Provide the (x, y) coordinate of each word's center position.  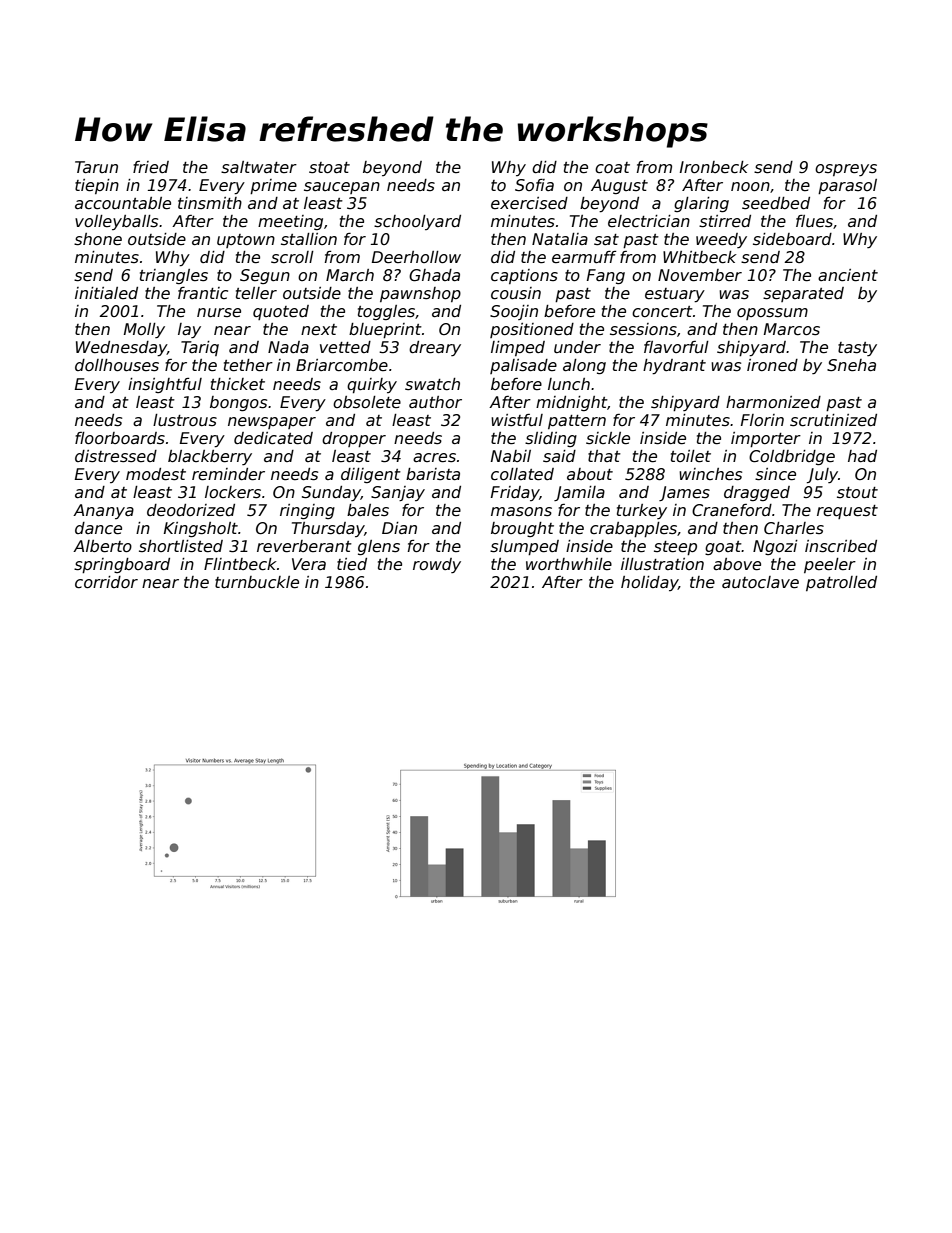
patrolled (841, 583)
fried (151, 167)
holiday (649, 583)
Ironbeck (714, 167)
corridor (106, 582)
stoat (329, 168)
